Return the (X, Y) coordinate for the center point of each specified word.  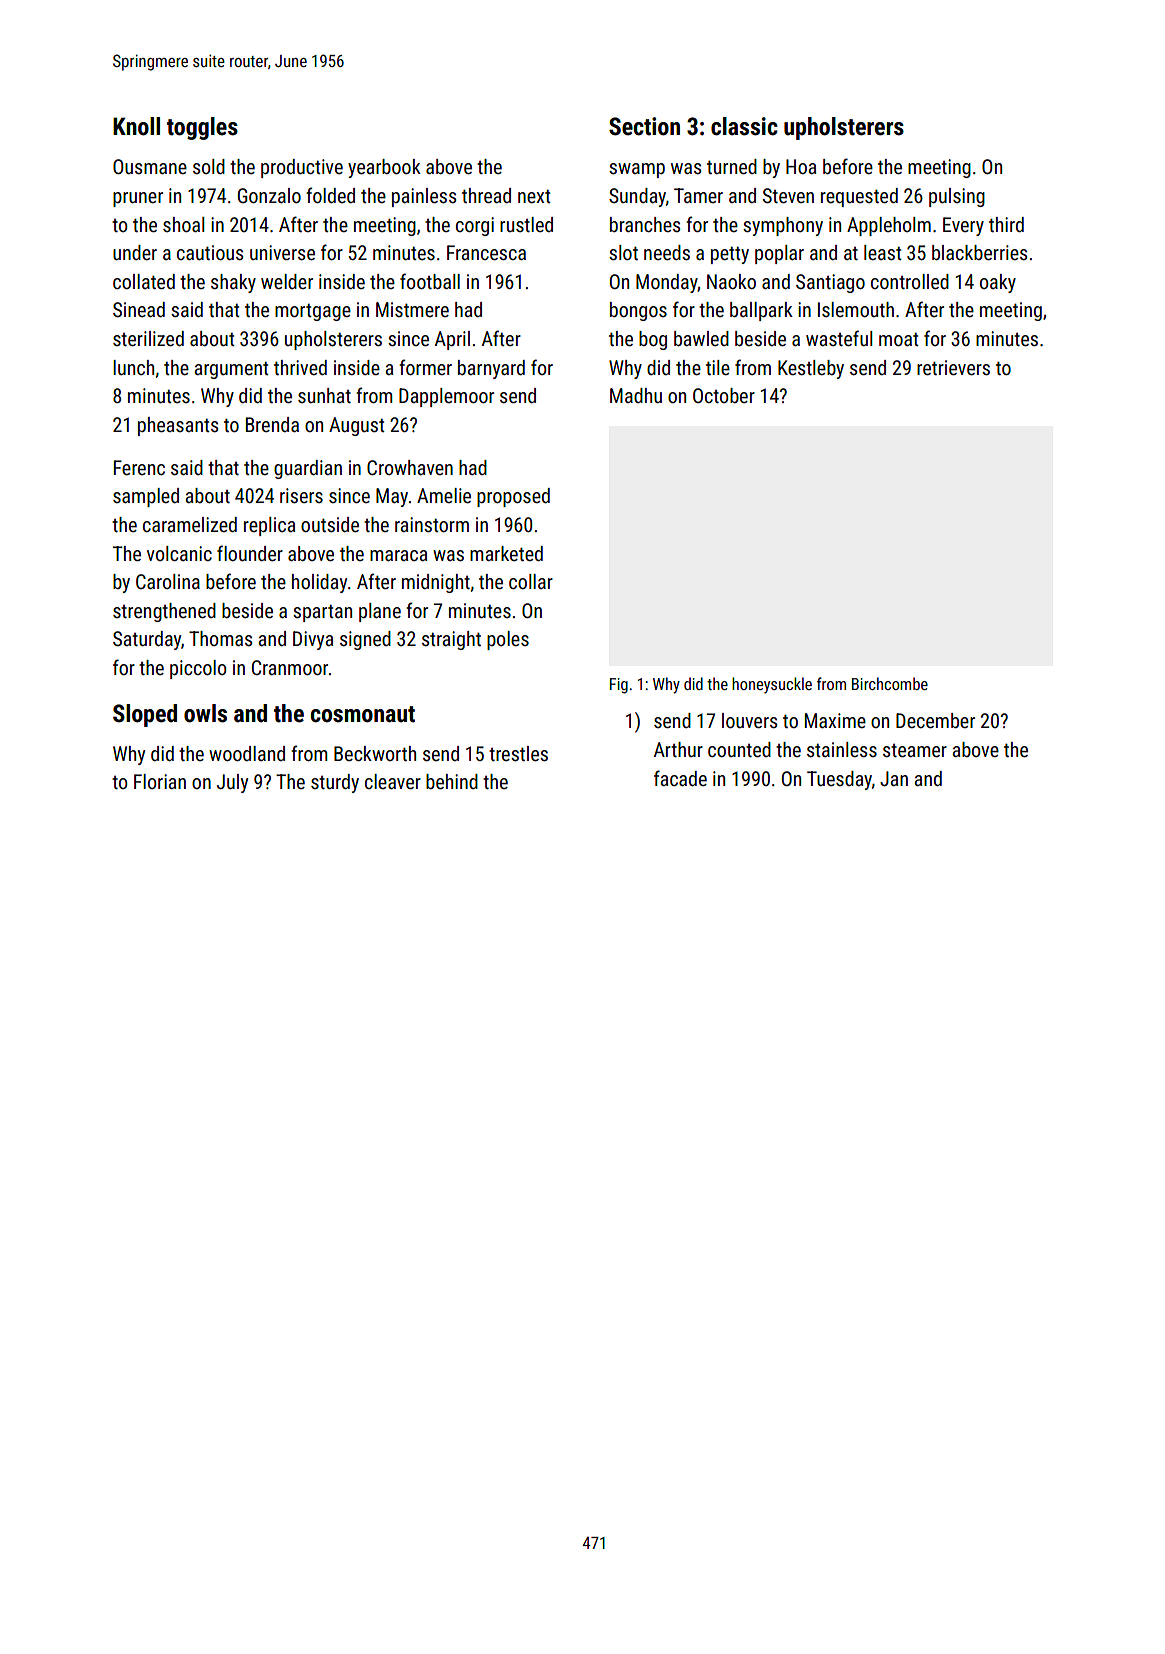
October (724, 395)
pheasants (178, 426)
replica (269, 526)
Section (644, 126)
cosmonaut (362, 714)
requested (859, 197)
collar (531, 581)
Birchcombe (890, 683)
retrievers (953, 367)
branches (645, 224)
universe (282, 252)
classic (744, 126)
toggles (202, 128)
